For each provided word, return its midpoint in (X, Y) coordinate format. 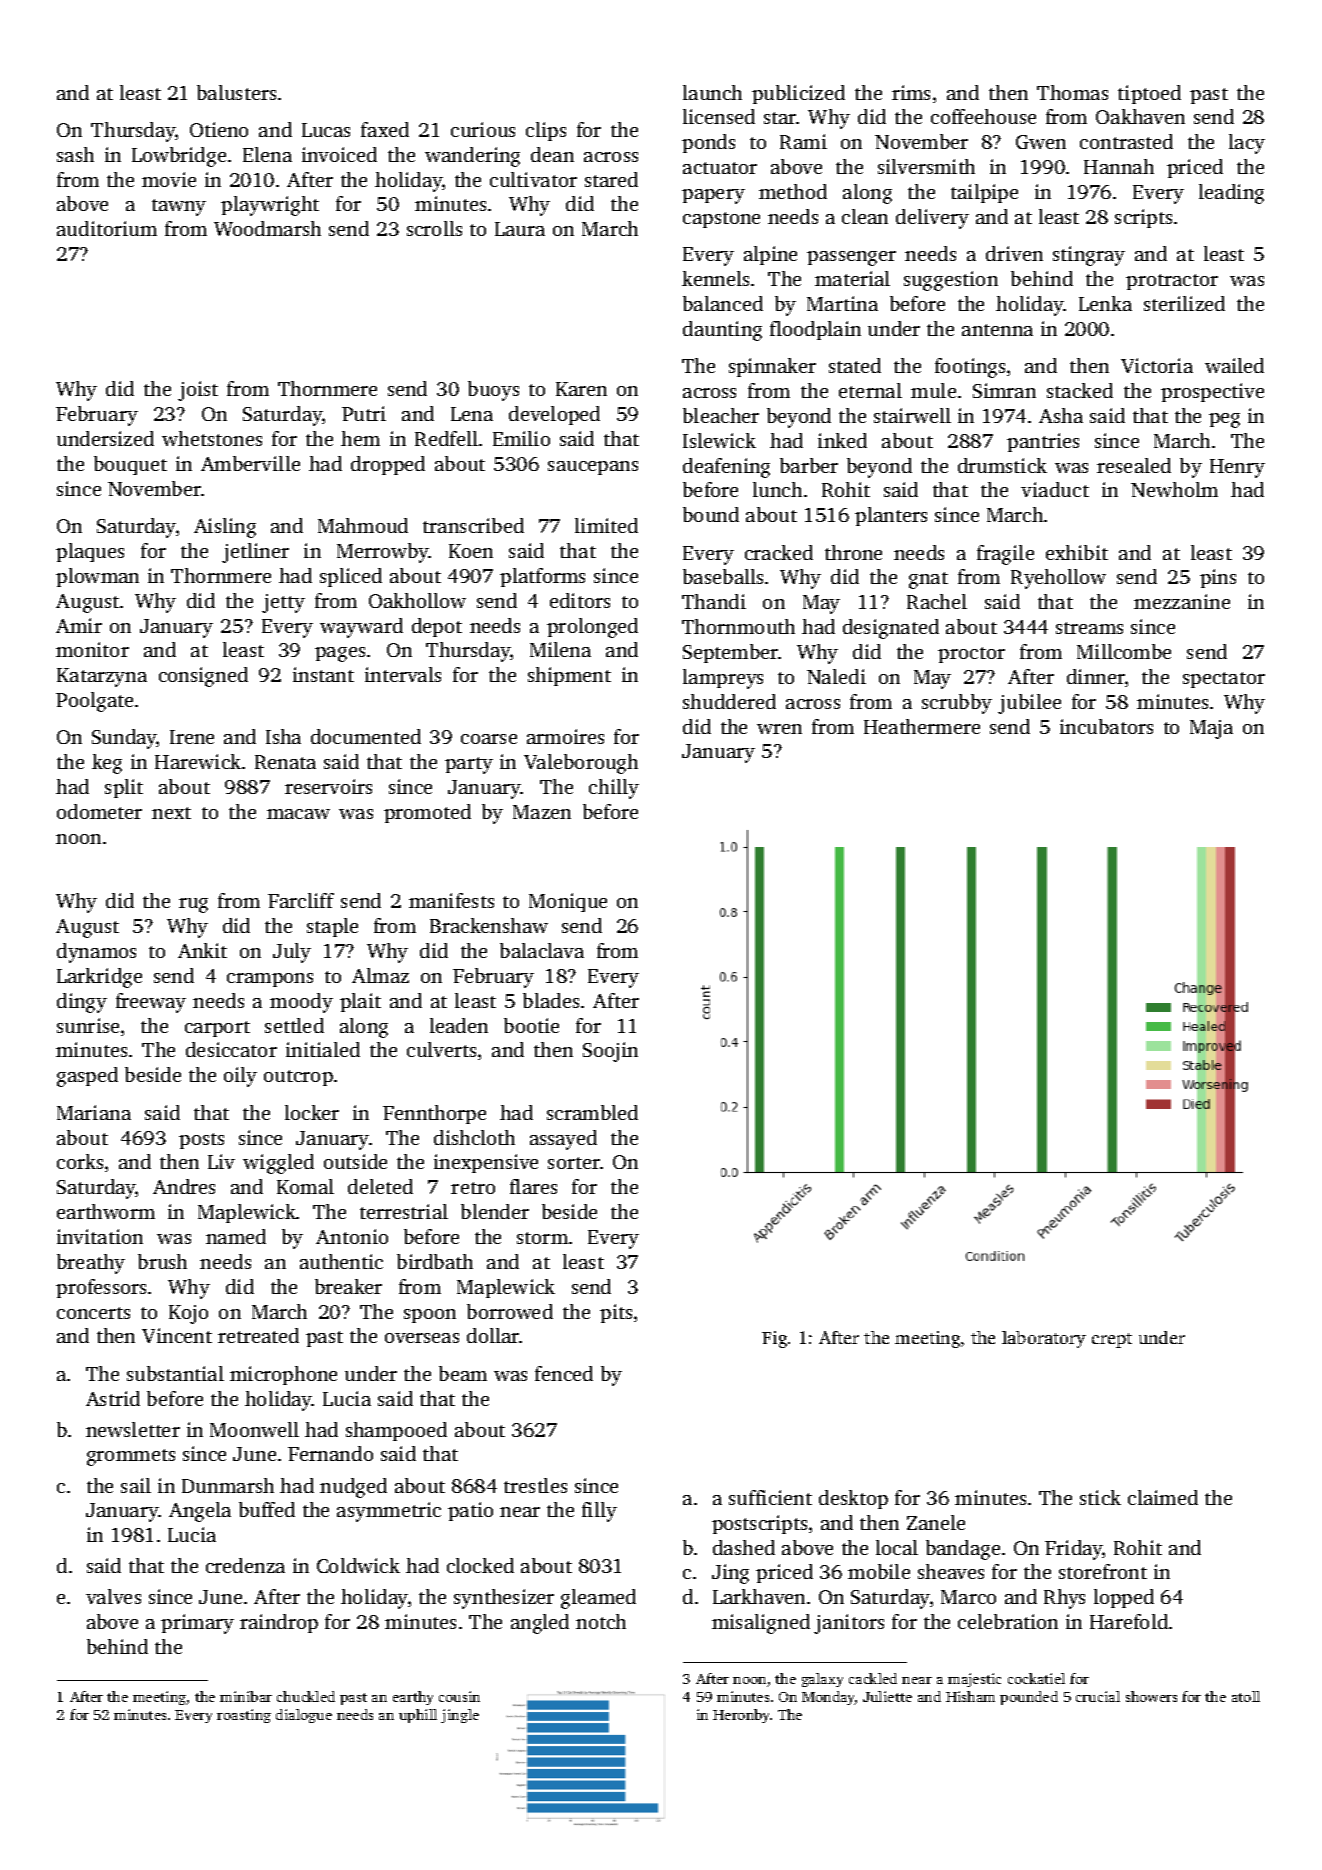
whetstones (212, 438)
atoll (1246, 1696)
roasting (244, 1716)
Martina (842, 303)
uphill (418, 1716)
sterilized (1184, 303)
